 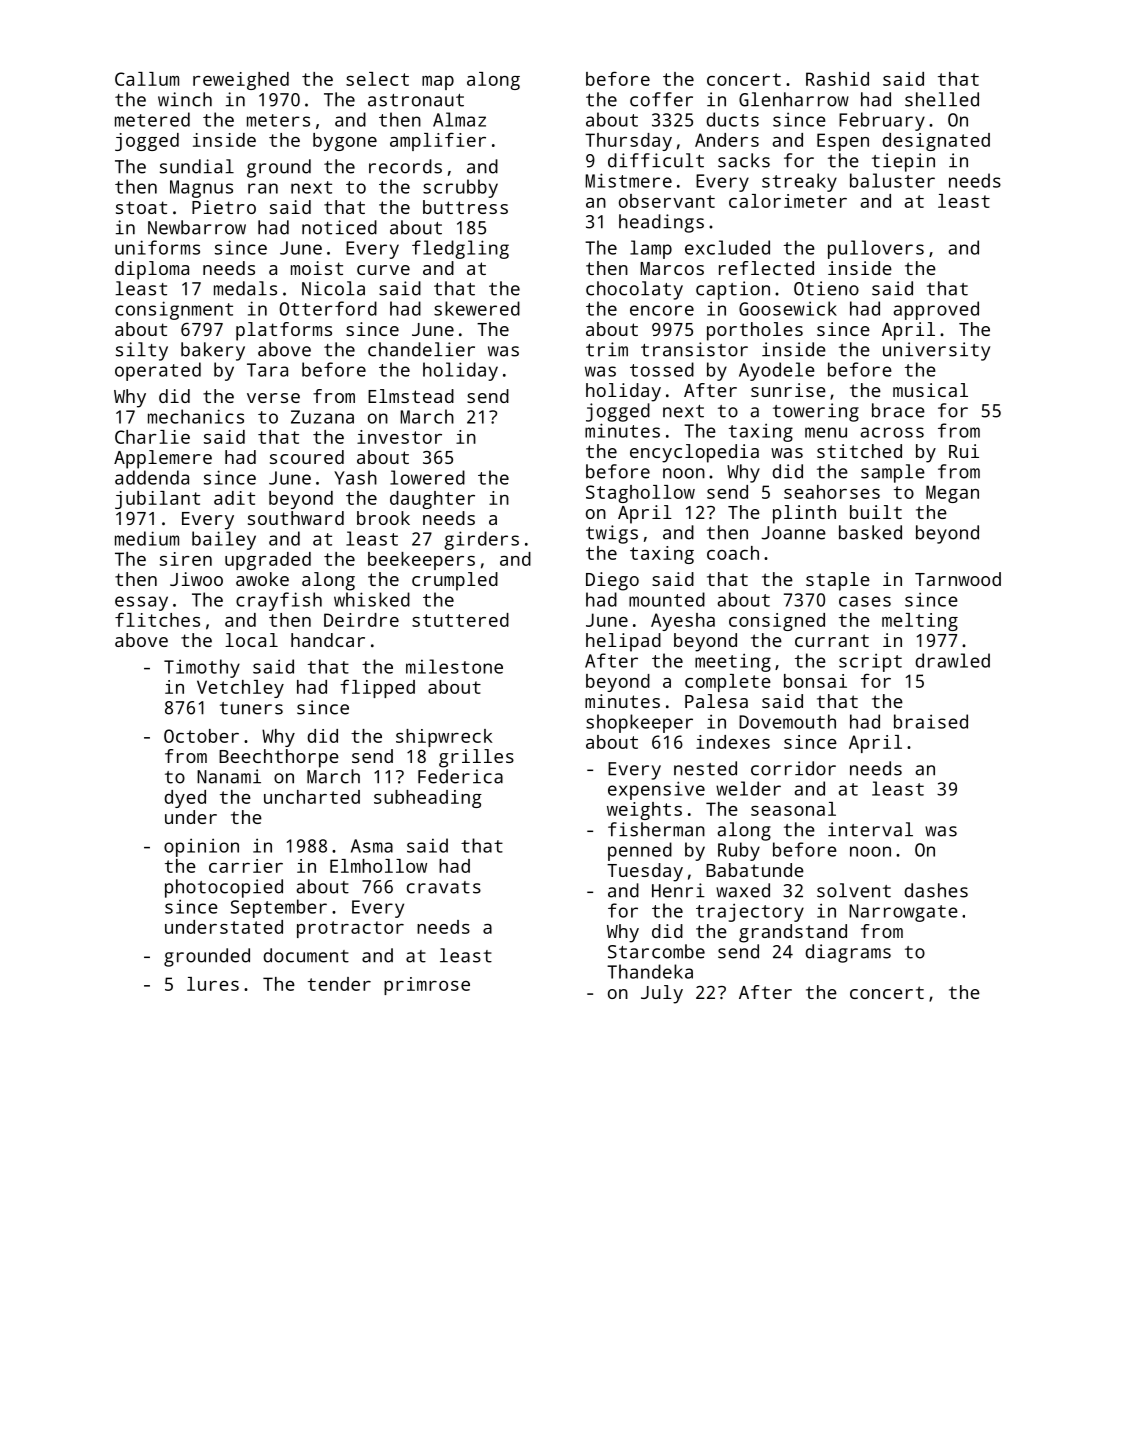 I want to click on pullovers, so click(x=876, y=249).
